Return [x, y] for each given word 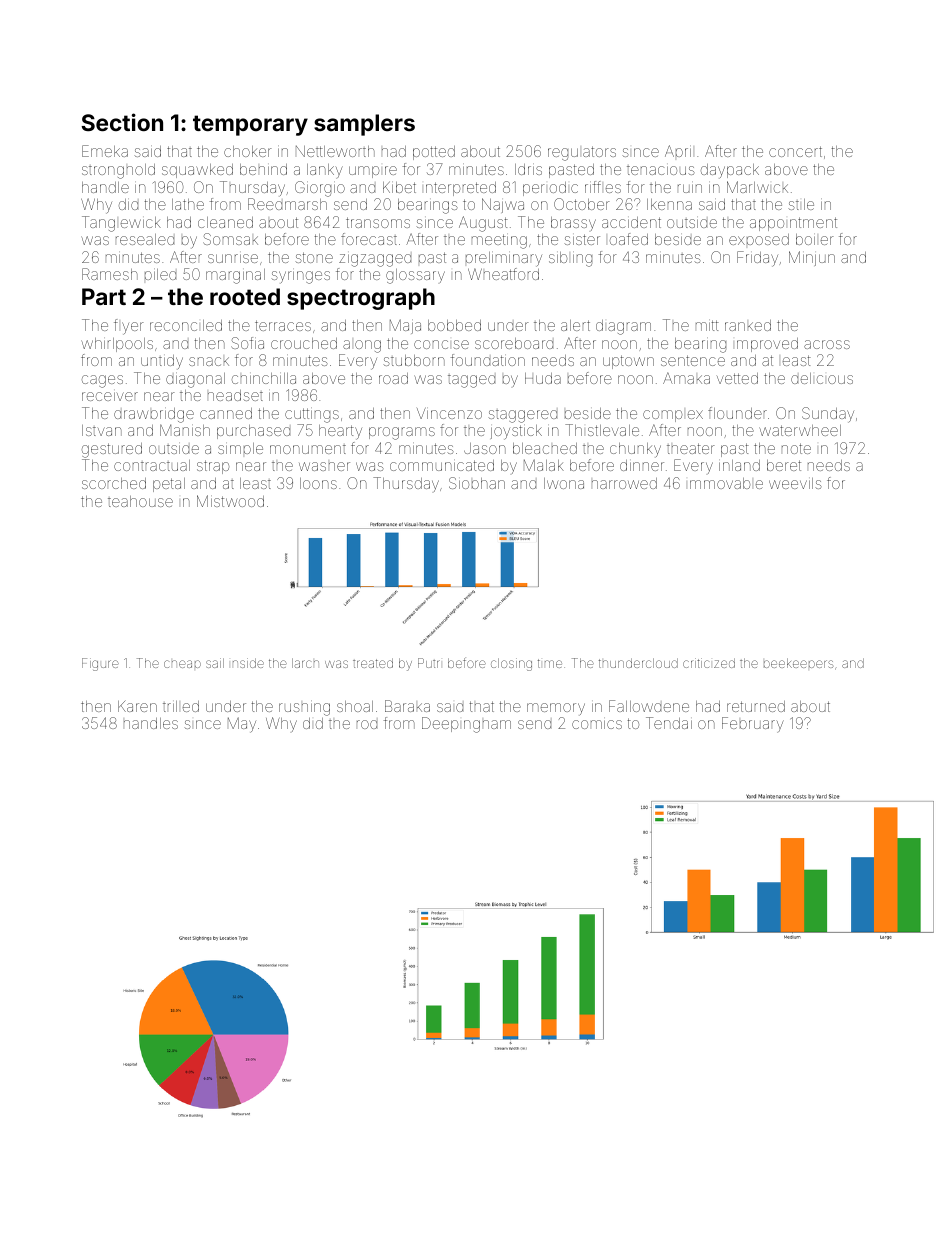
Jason [485, 448]
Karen [137, 706]
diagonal [195, 380]
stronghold [118, 171]
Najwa [503, 205]
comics [597, 724]
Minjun [812, 258]
